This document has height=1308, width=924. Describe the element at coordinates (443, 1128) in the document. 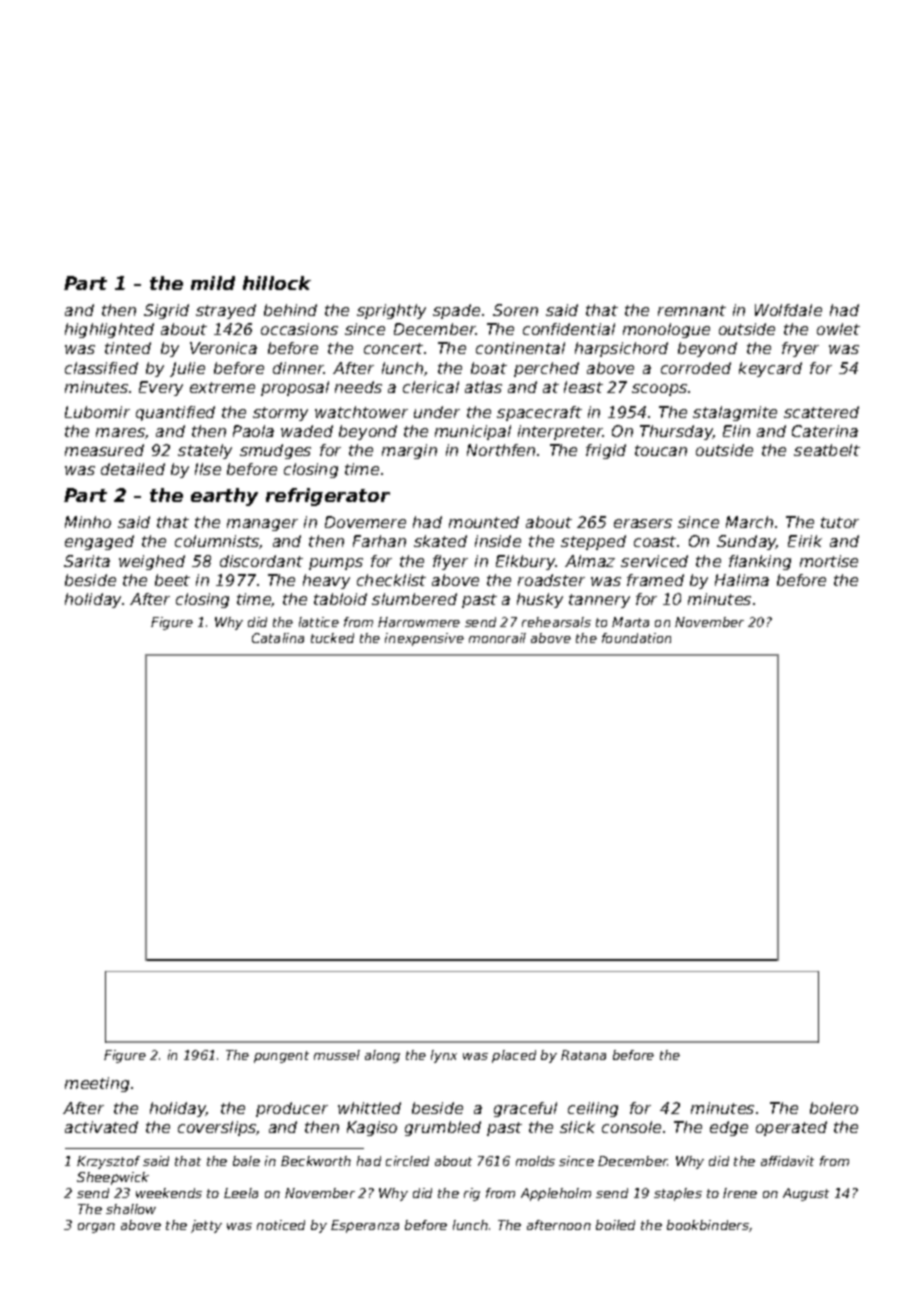

I see `grumbled` at that location.
